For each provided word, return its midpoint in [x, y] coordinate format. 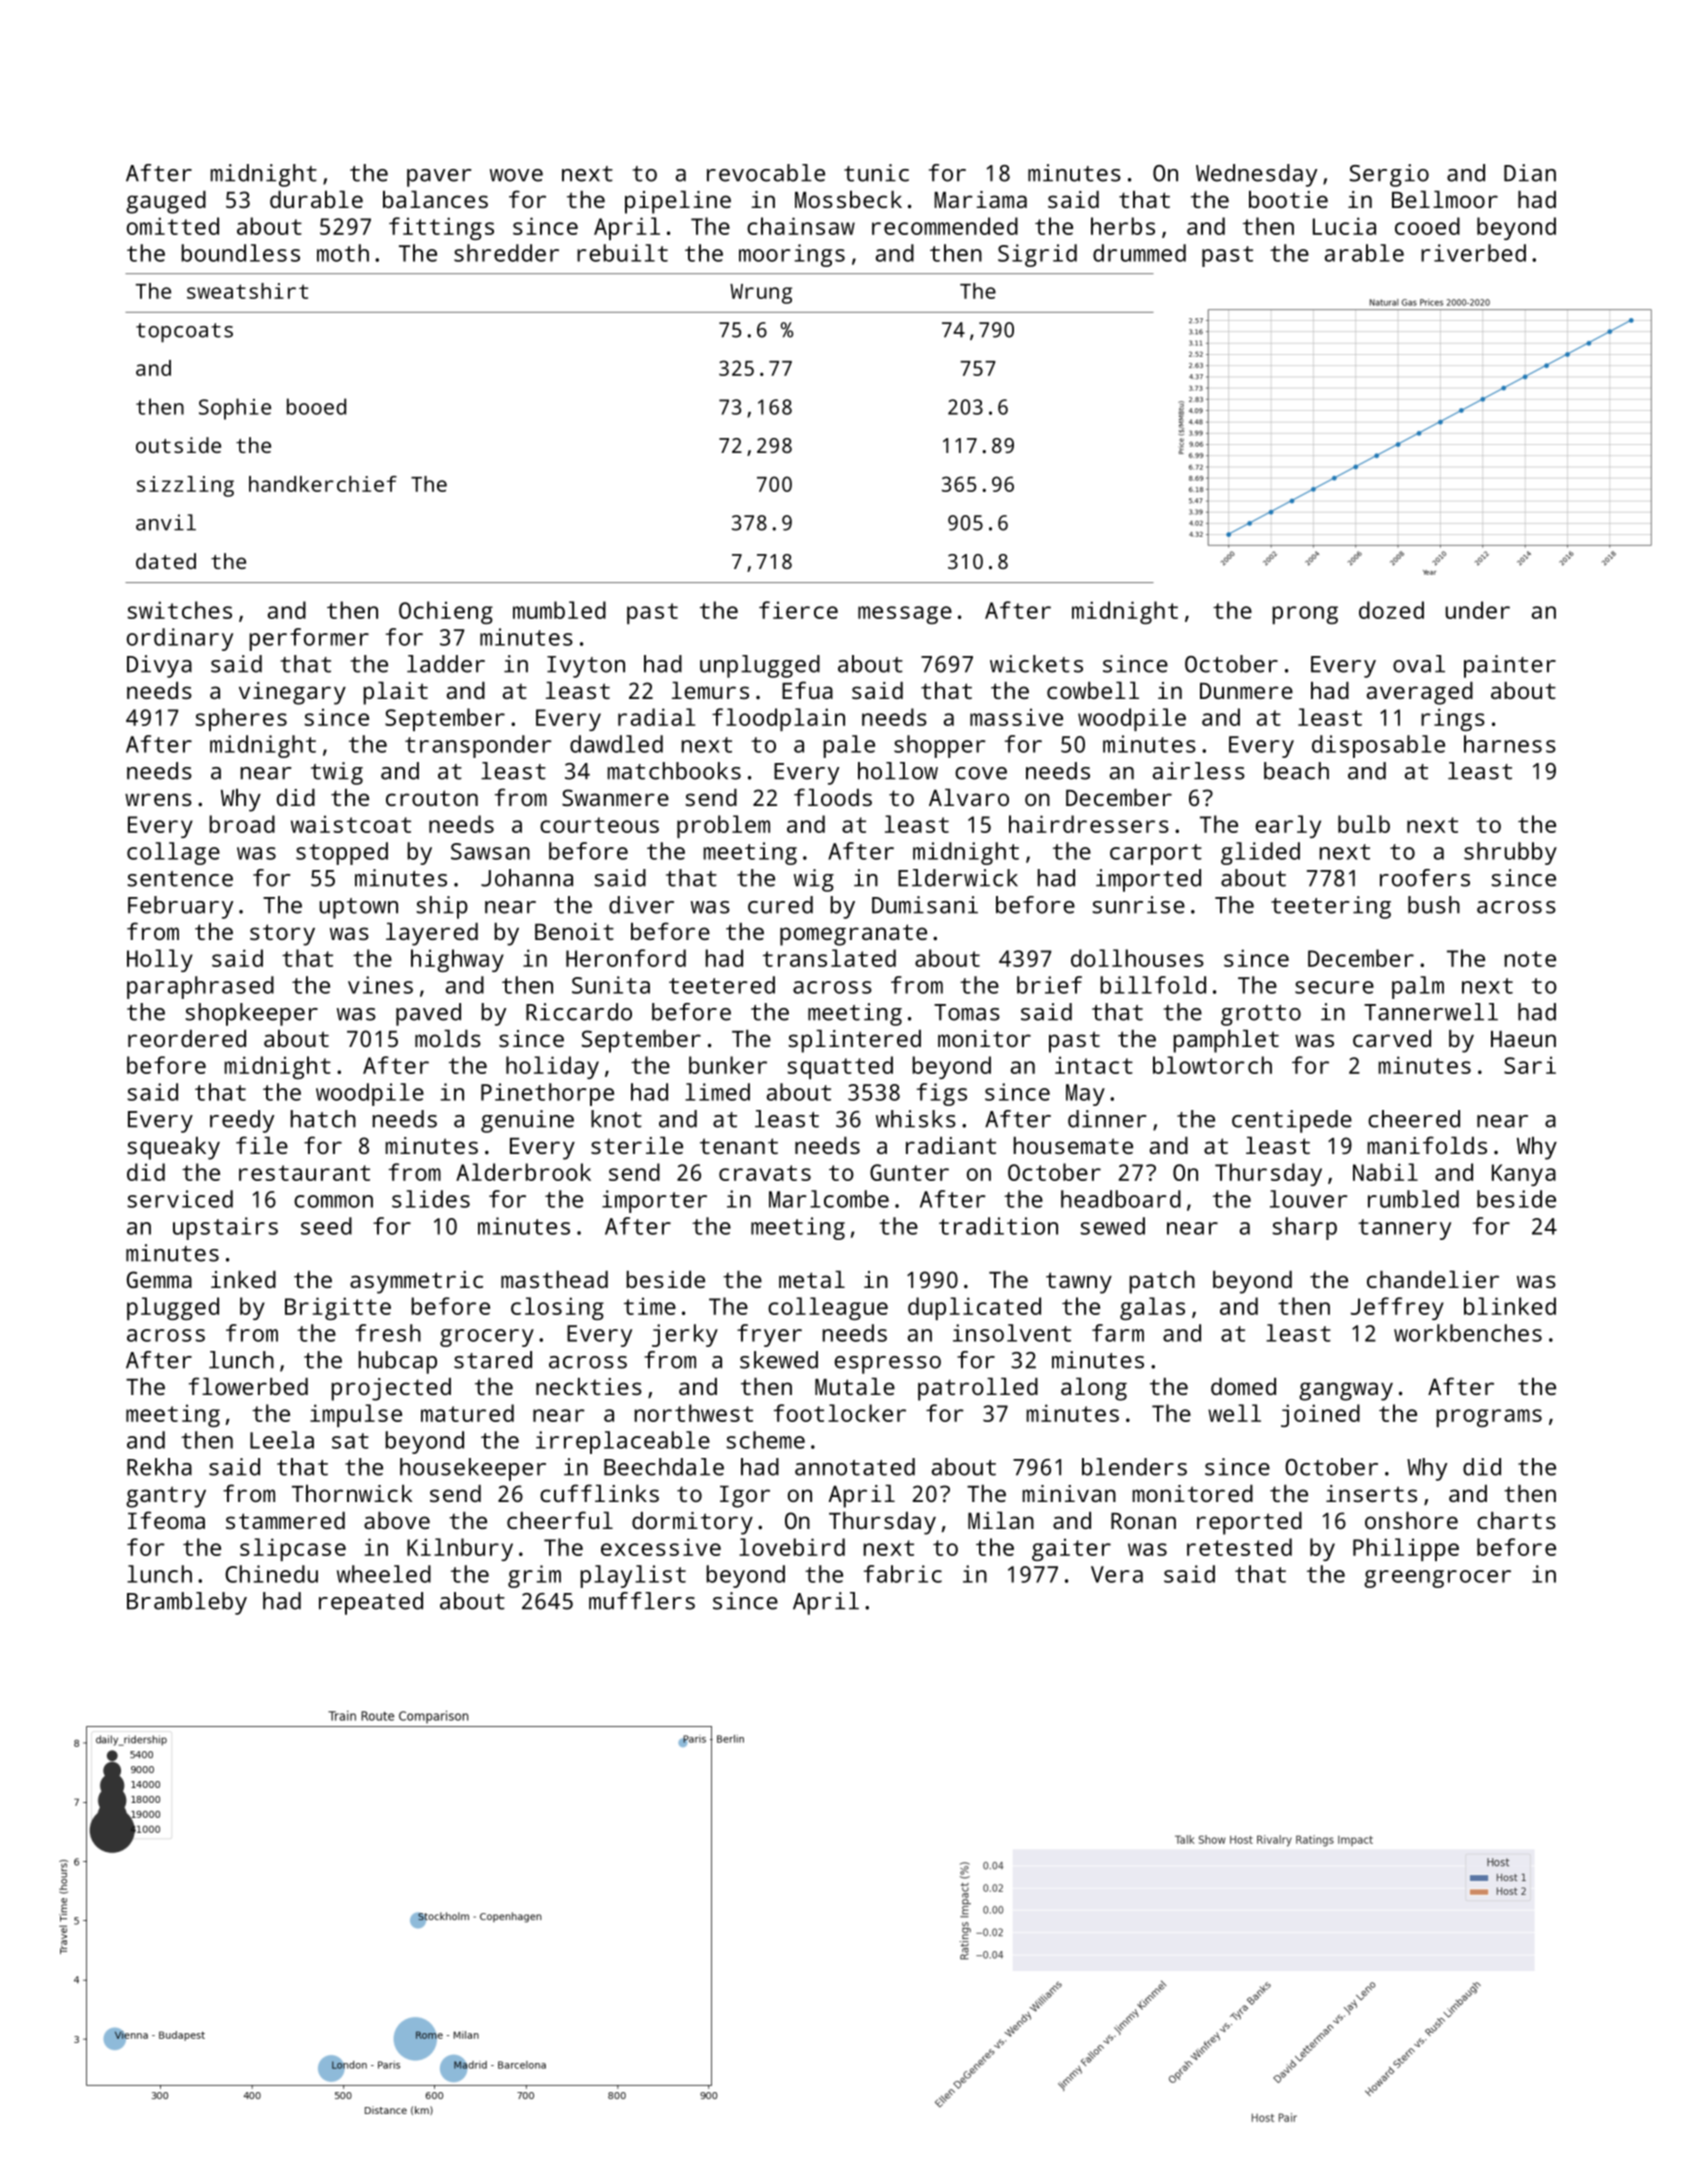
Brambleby [187, 1603]
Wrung [761, 294]
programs [1489, 1418]
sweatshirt [247, 291]
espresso [887, 1365]
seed [326, 1226]
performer [309, 639]
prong [1305, 615]
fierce [798, 610]
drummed [1139, 253]
